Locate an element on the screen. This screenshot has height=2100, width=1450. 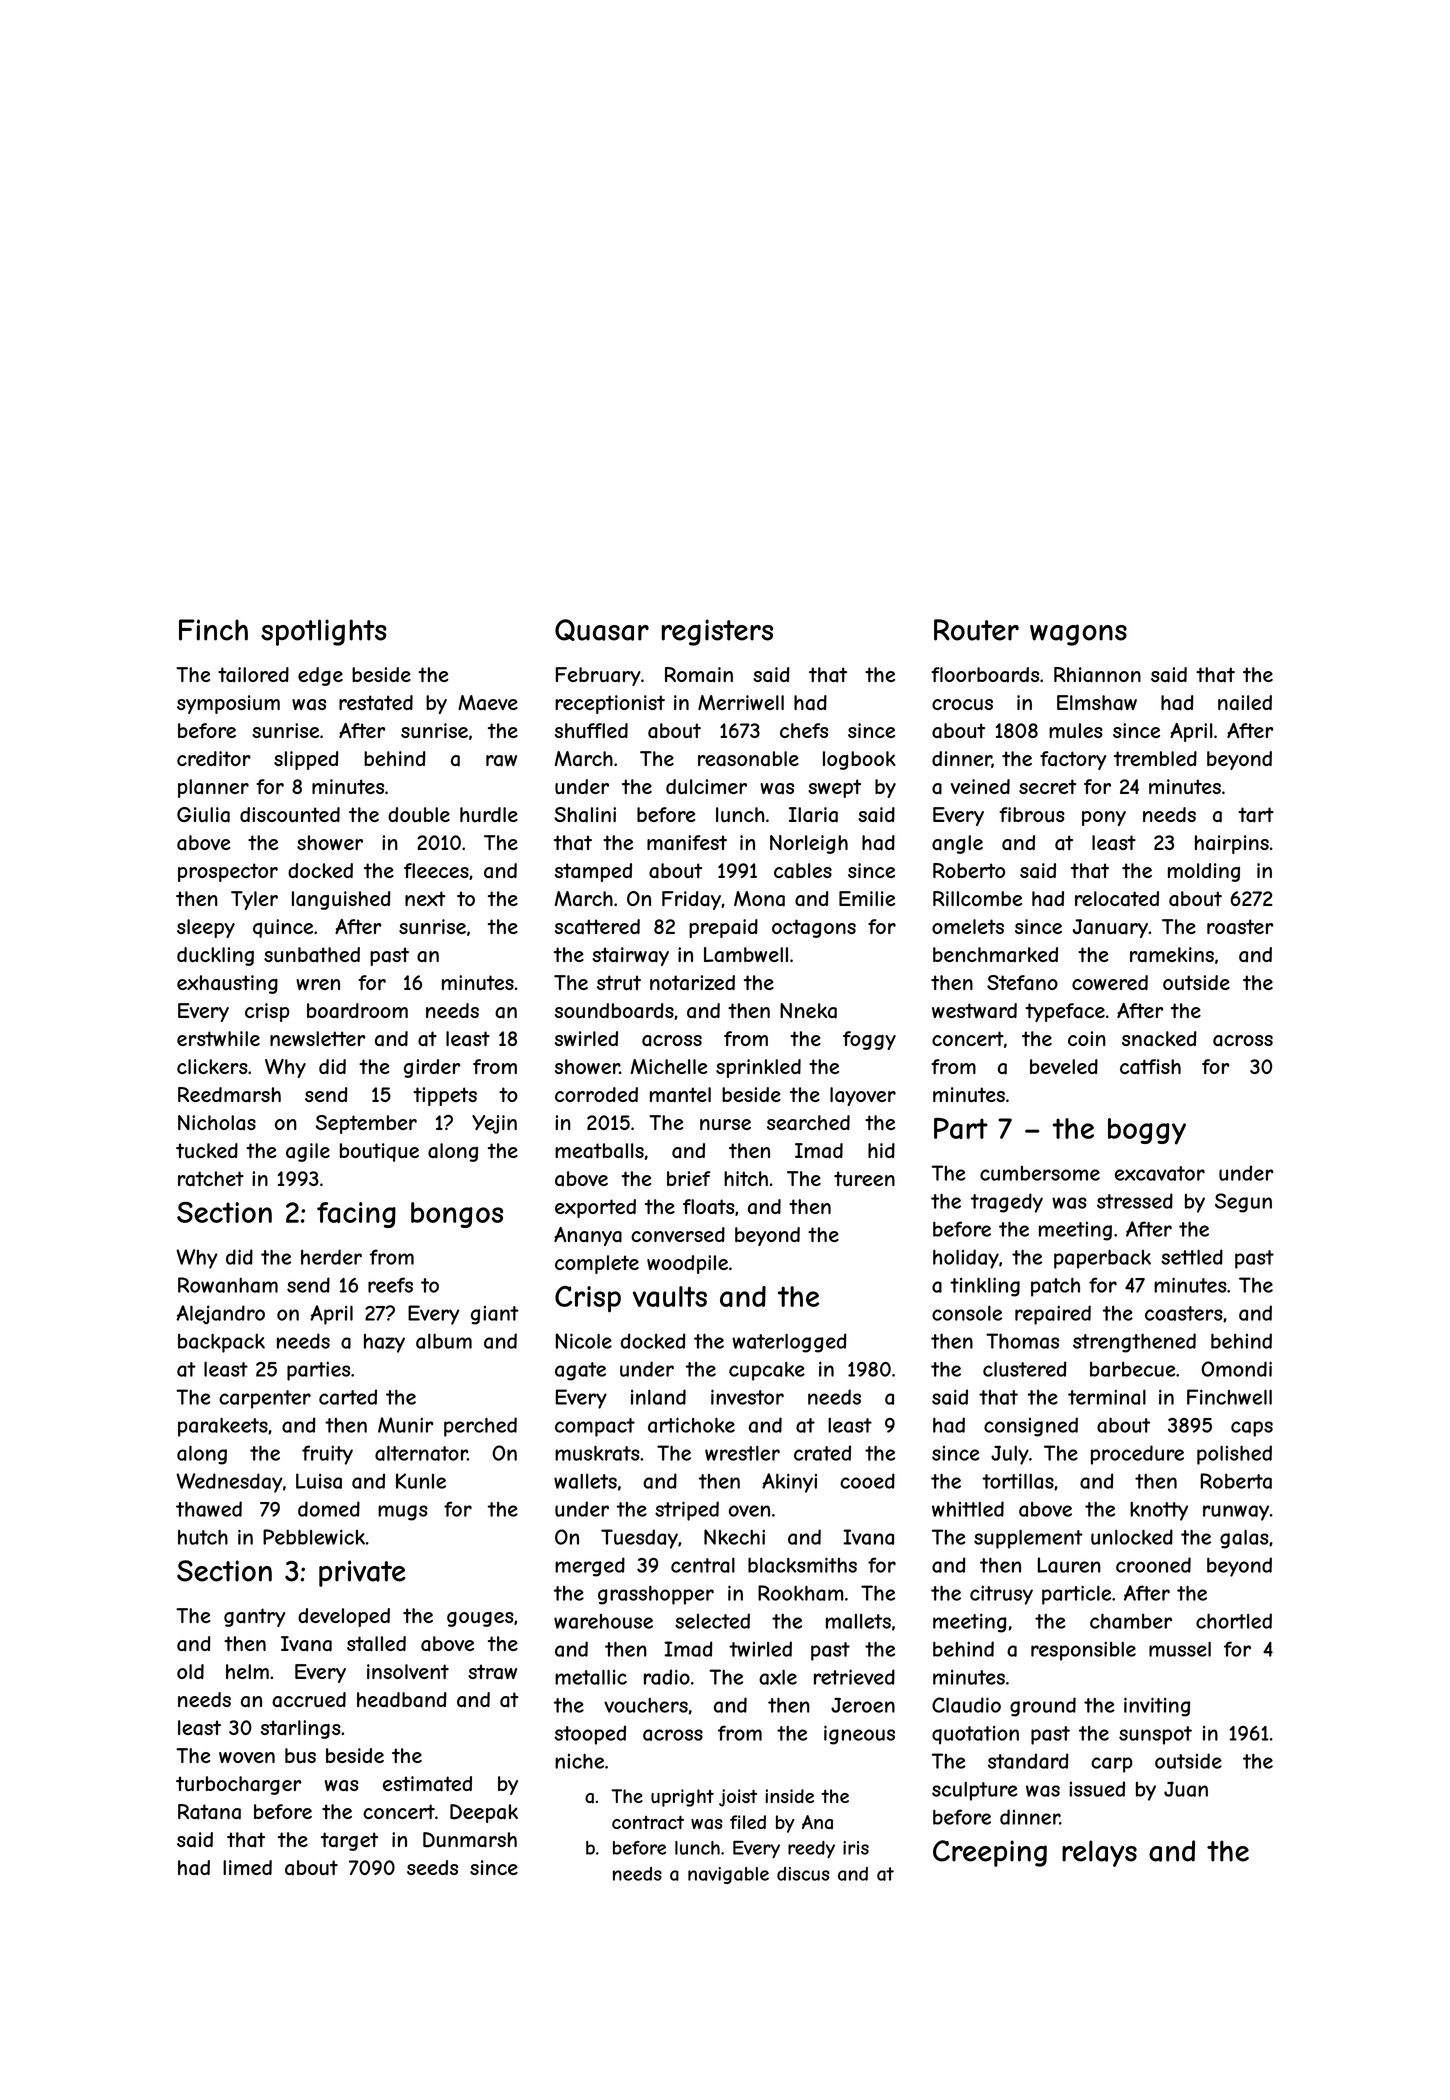
wagons is located at coordinates (1078, 635).
